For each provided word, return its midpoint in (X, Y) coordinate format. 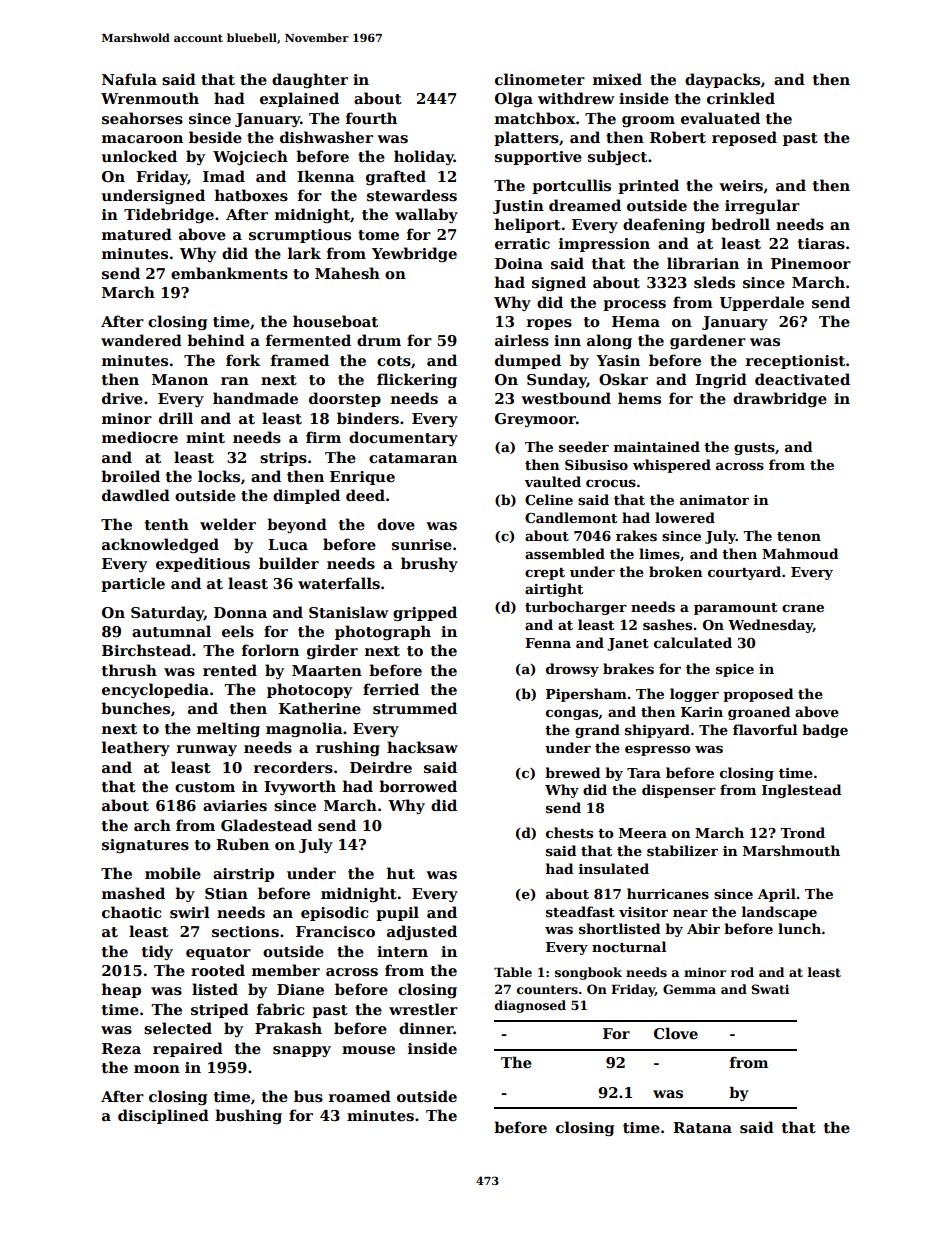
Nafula (129, 79)
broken (676, 571)
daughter (310, 80)
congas (572, 715)
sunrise (422, 544)
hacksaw (422, 747)
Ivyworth (300, 787)
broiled (130, 476)
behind (216, 340)
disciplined (163, 1116)
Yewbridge (414, 254)
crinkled (741, 98)
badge (825, 731)
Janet (628, 644)
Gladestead (266, 825)
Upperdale (762, 303)
